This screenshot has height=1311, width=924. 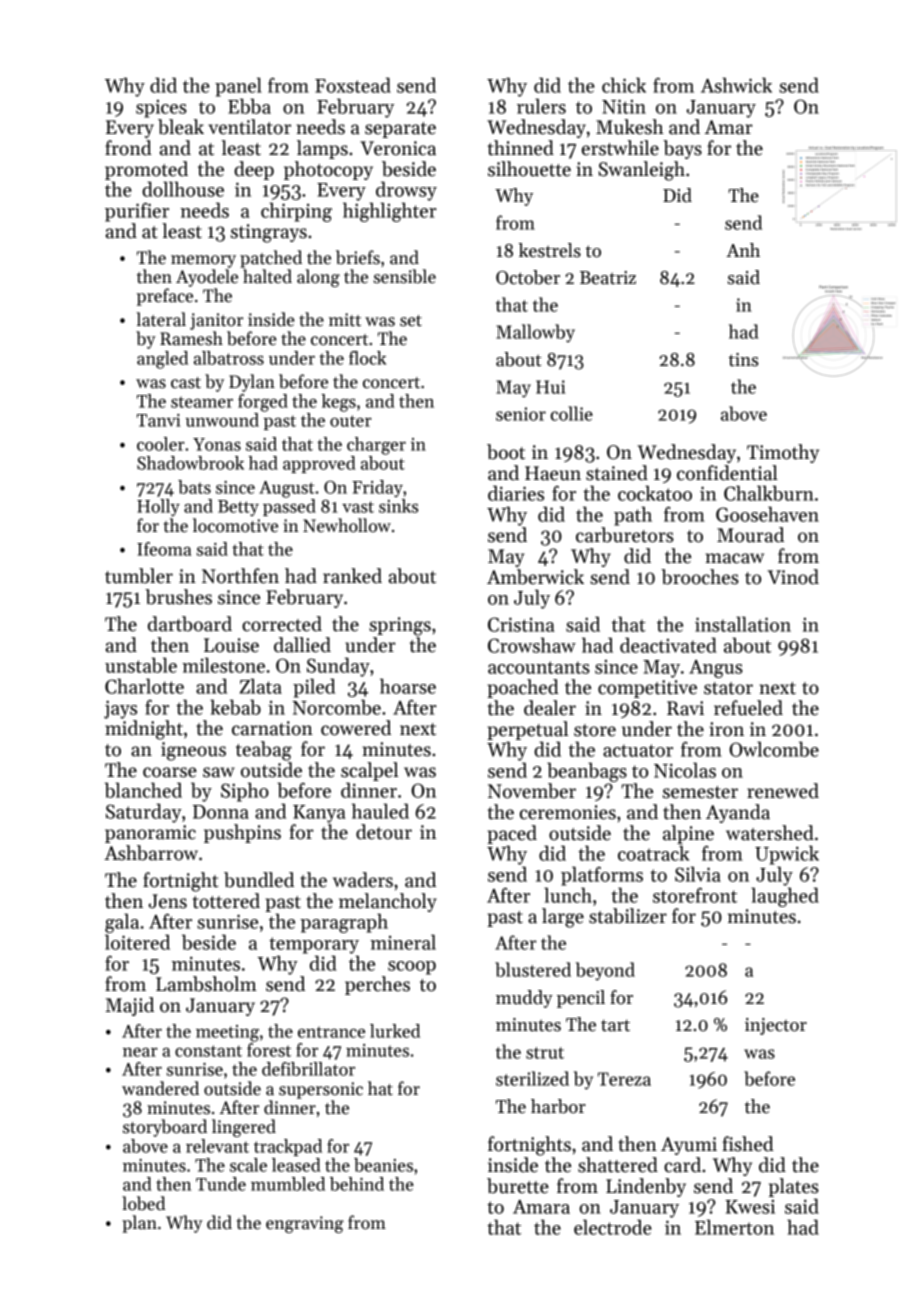 I want to click on rulers, so click(x=541, y=106).
